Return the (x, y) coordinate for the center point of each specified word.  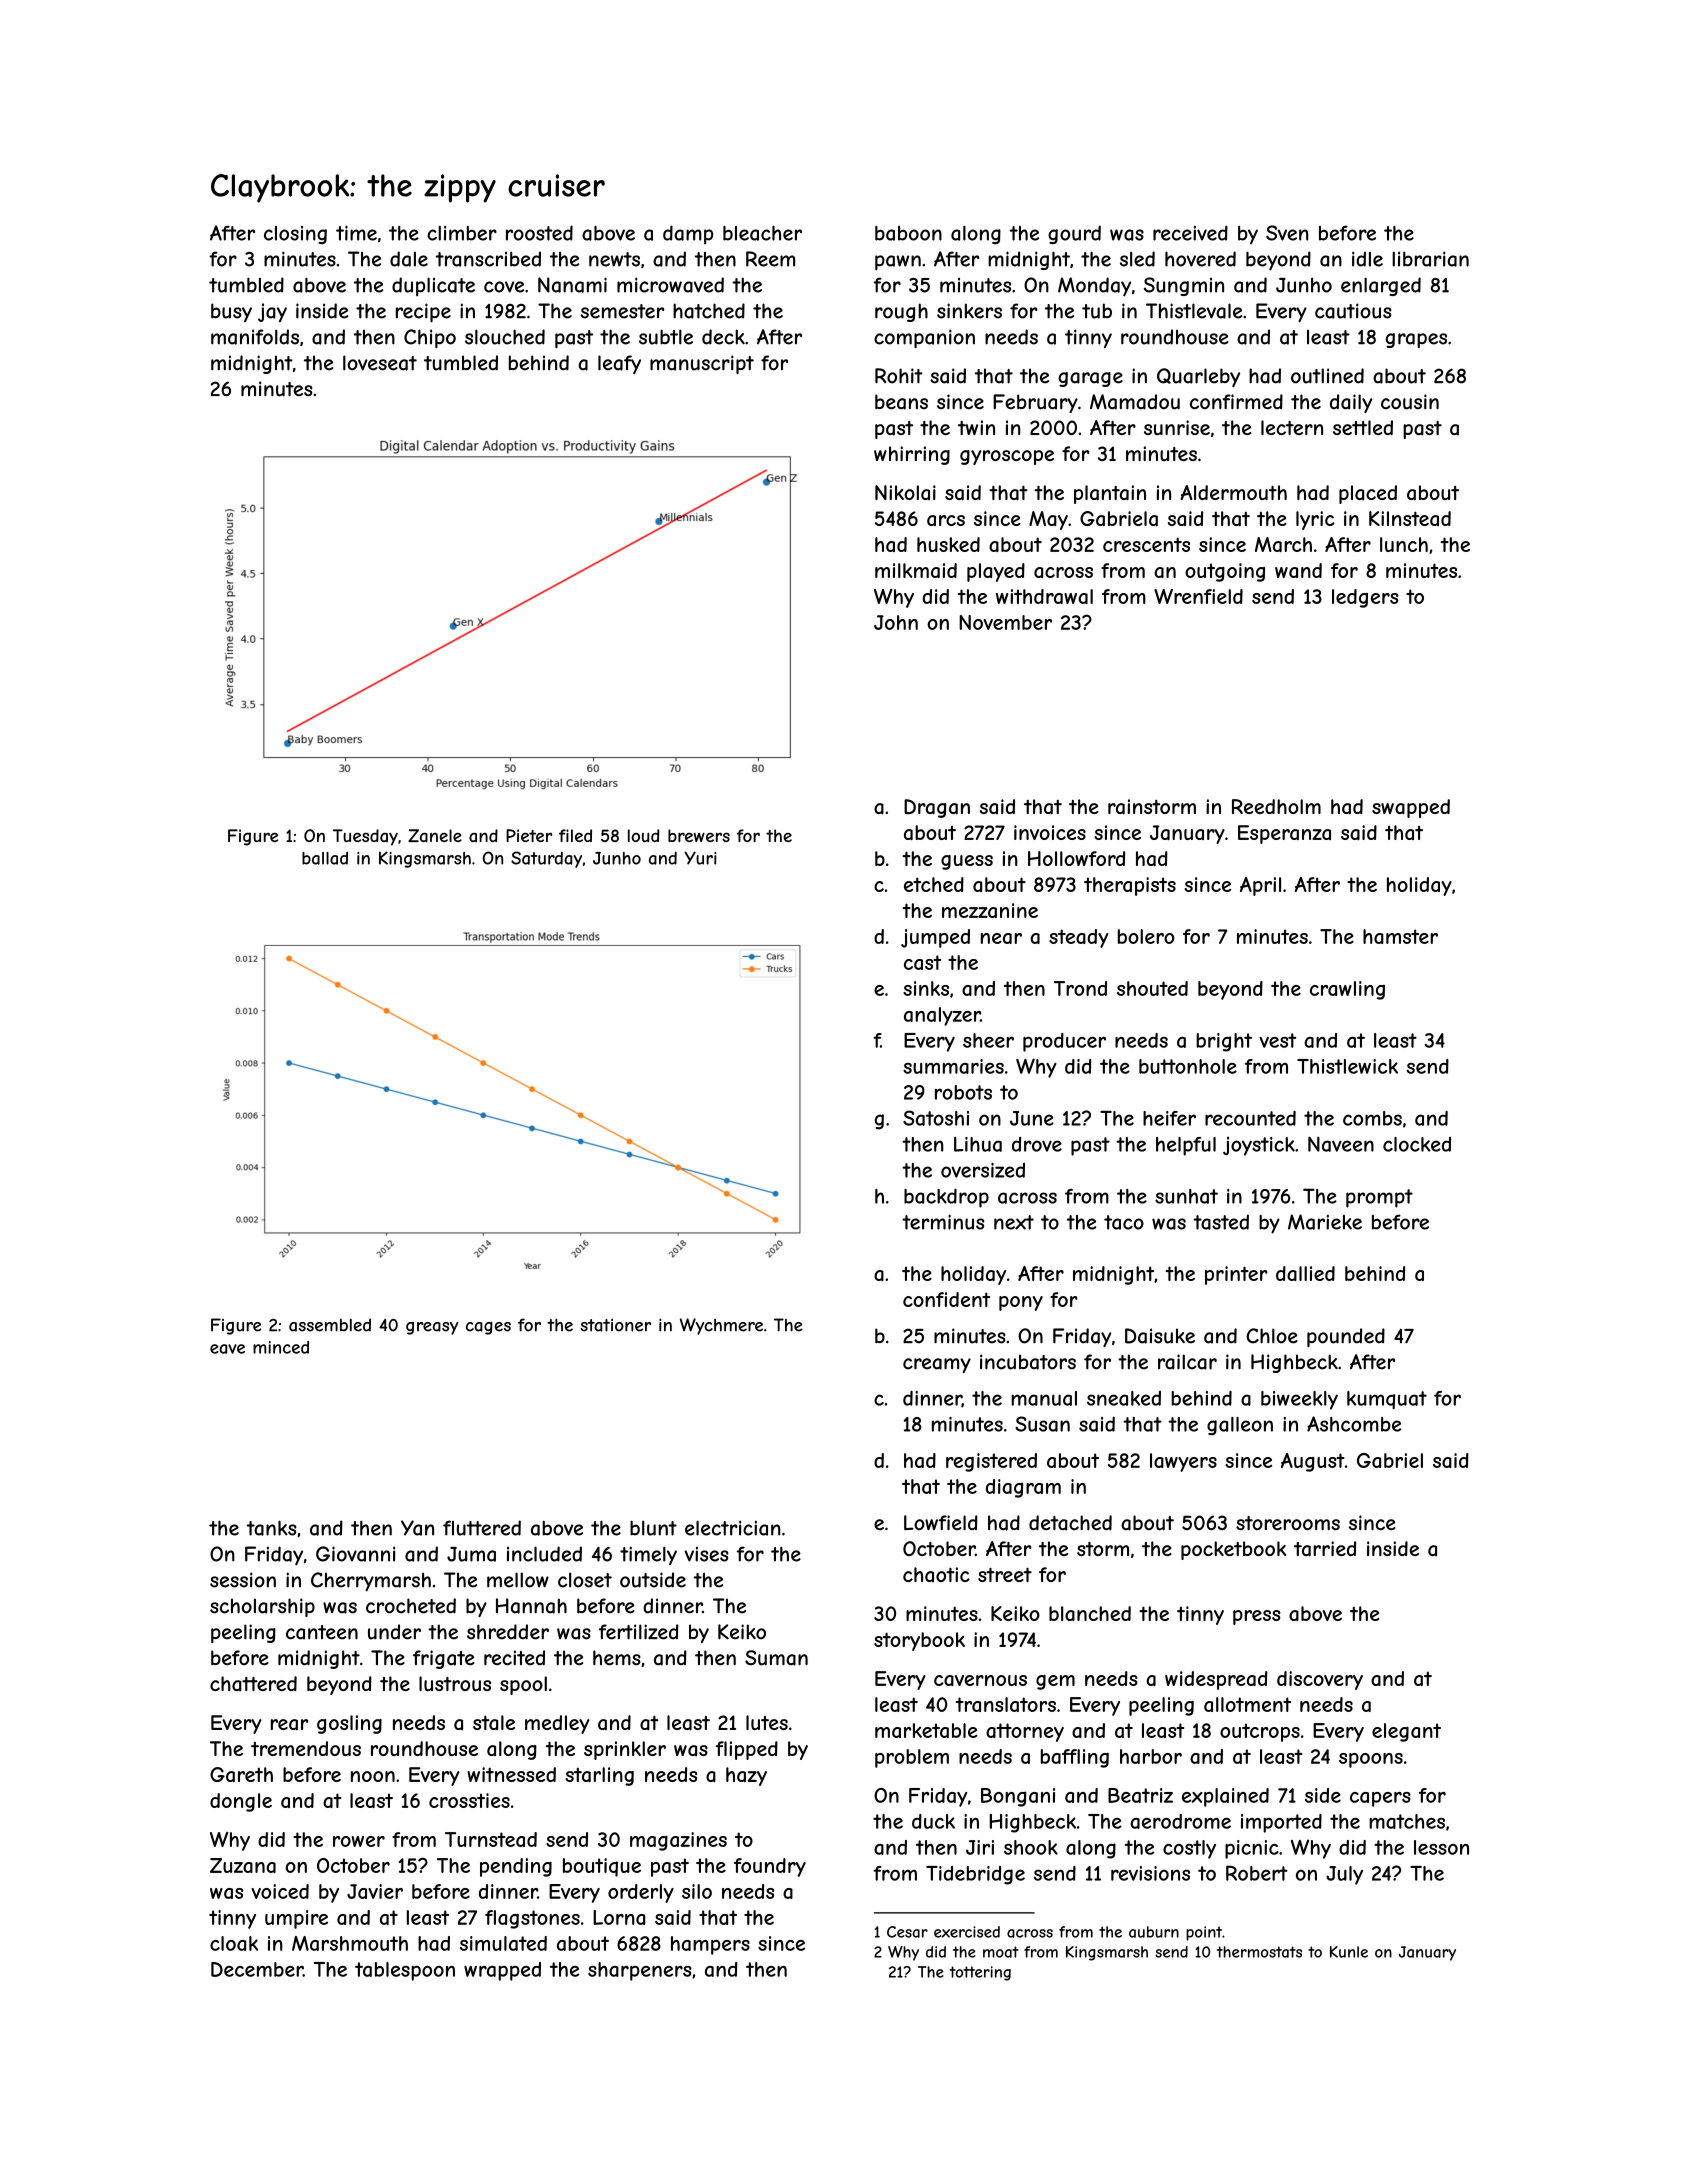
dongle (241, 1802)
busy (231, 312)
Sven (1287, 233)
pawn (898, 263)
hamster (1400, 936)
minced (281, 1347)
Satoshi (936, 1118)
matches (1407, 1821)
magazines (678, 1841)
